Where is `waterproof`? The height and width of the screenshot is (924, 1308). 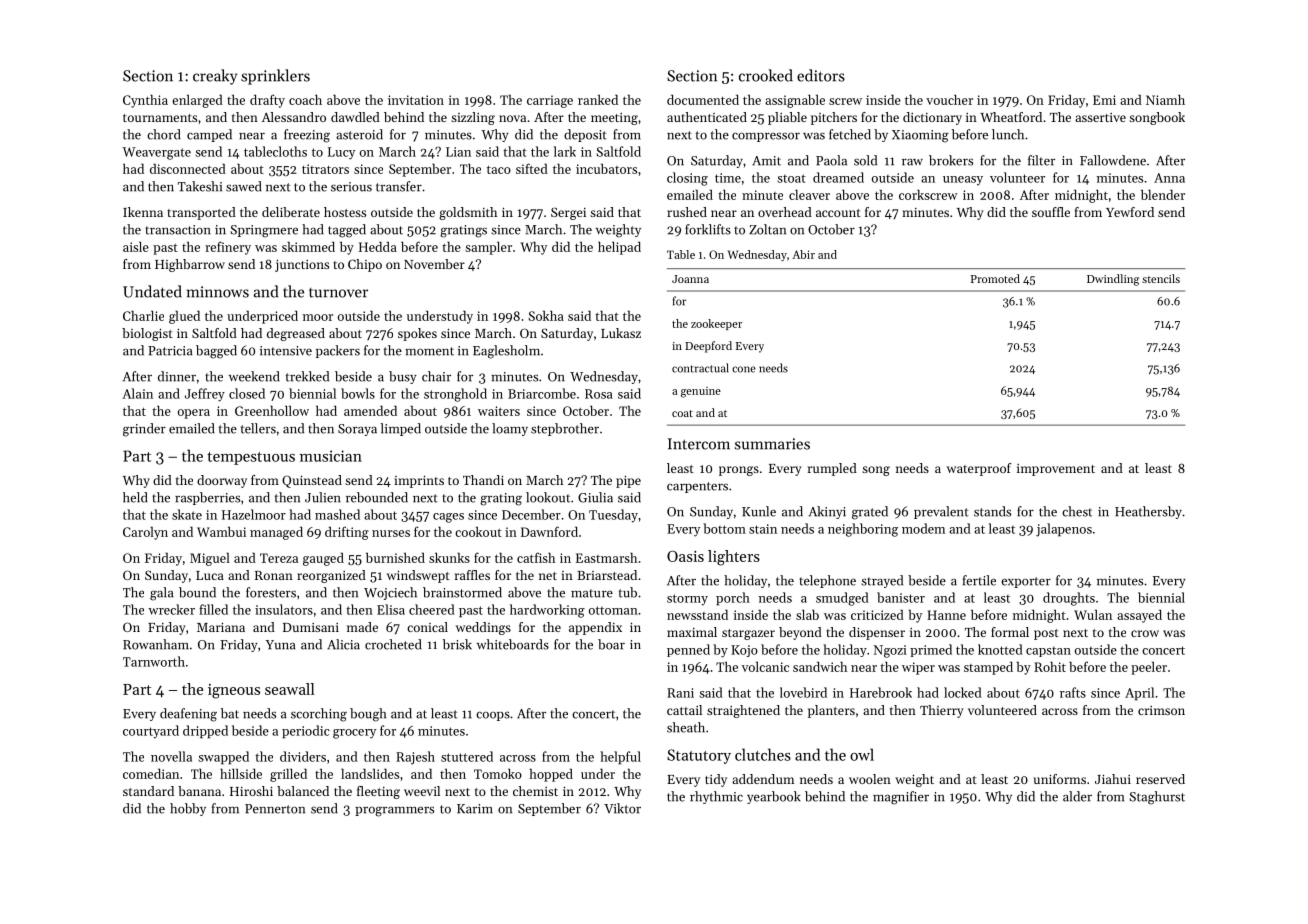 waterproof is located at coordinates (979, 469).
